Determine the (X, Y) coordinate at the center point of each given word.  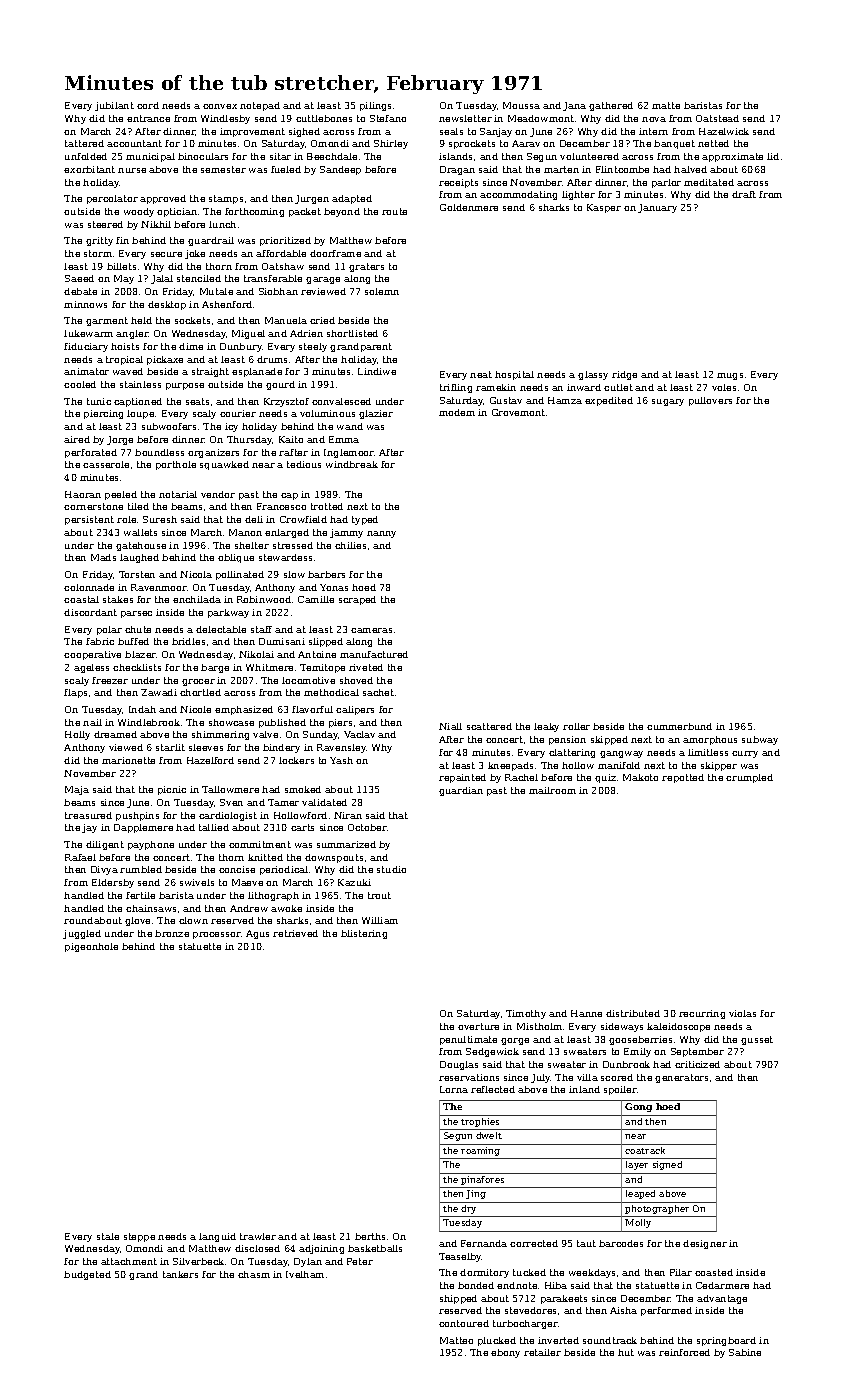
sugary (668, 402)
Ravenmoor (159, 587)
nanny (381, 534)
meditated (709, 182)
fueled (286, 169)
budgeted (87, 1275)
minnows (85, 304)
